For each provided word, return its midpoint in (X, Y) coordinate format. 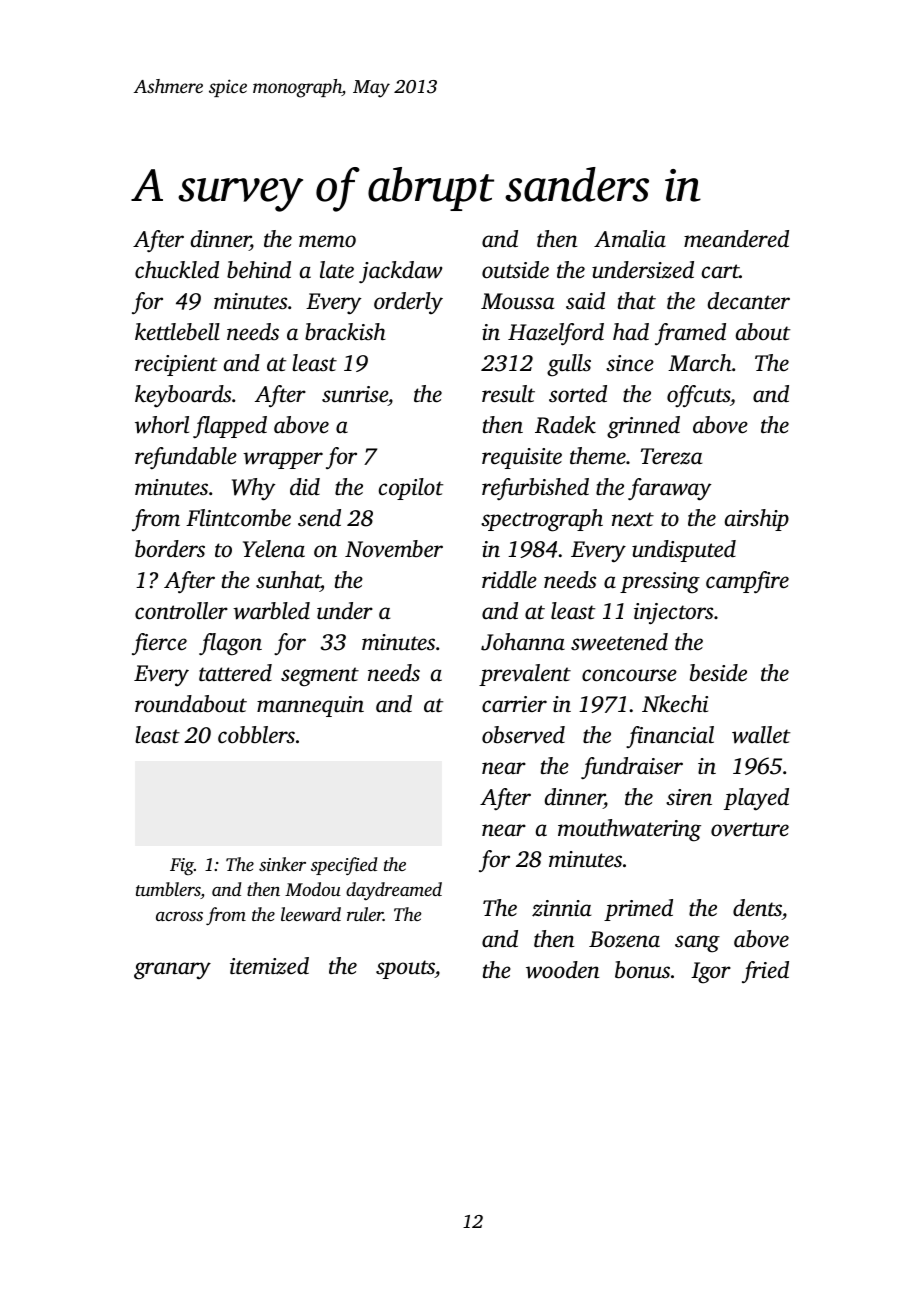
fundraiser (632, 768)
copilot (411, 489)
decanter (749, 301)
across (179, 916)
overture (750, 829)
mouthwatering (629, 830)
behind (259, 270)
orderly (408, 303)
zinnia (561, 908)
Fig (182, 866)
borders (170, 549)
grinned (643, 427)
